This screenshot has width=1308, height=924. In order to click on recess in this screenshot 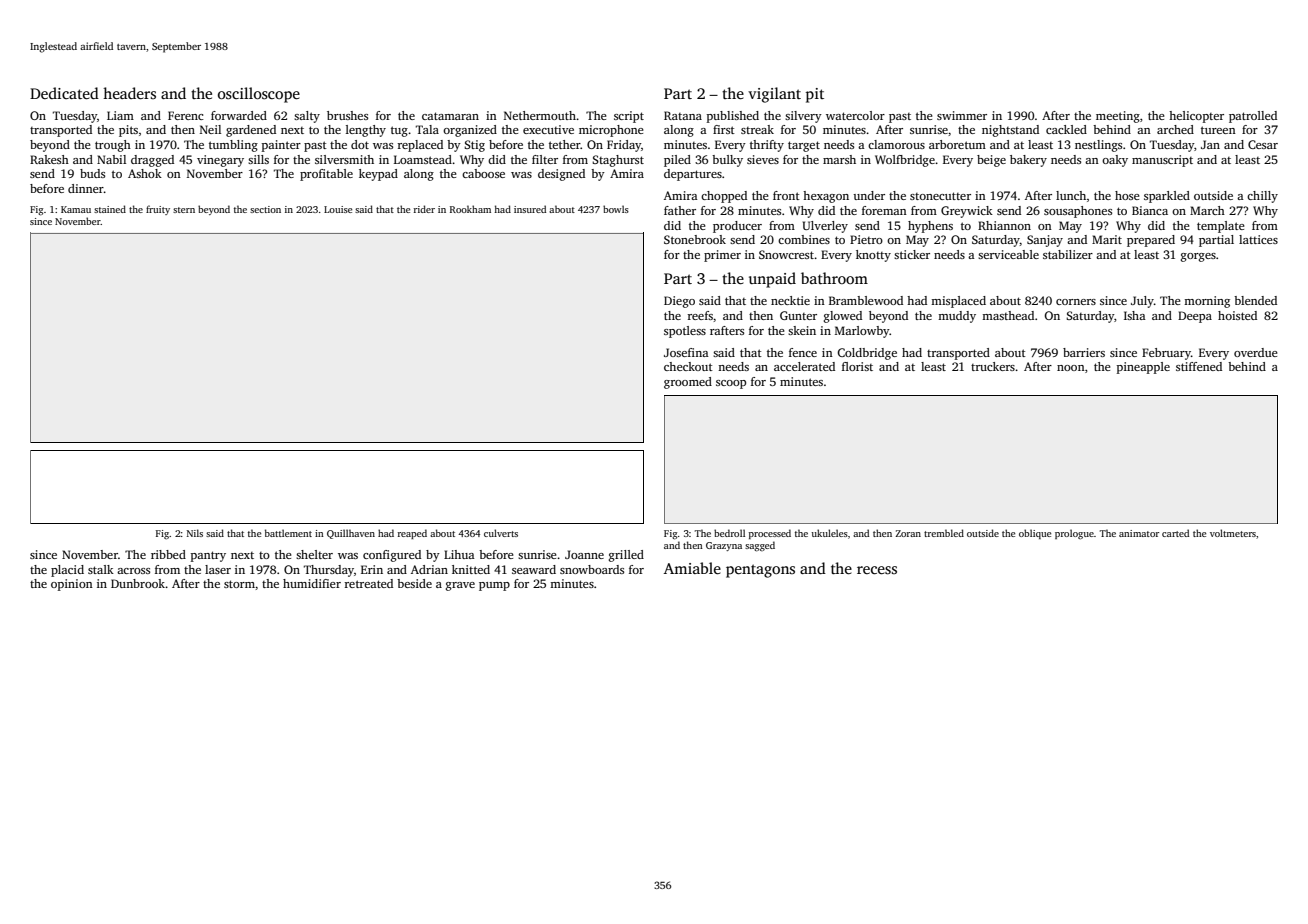, I will do `click(877, 570)`.
